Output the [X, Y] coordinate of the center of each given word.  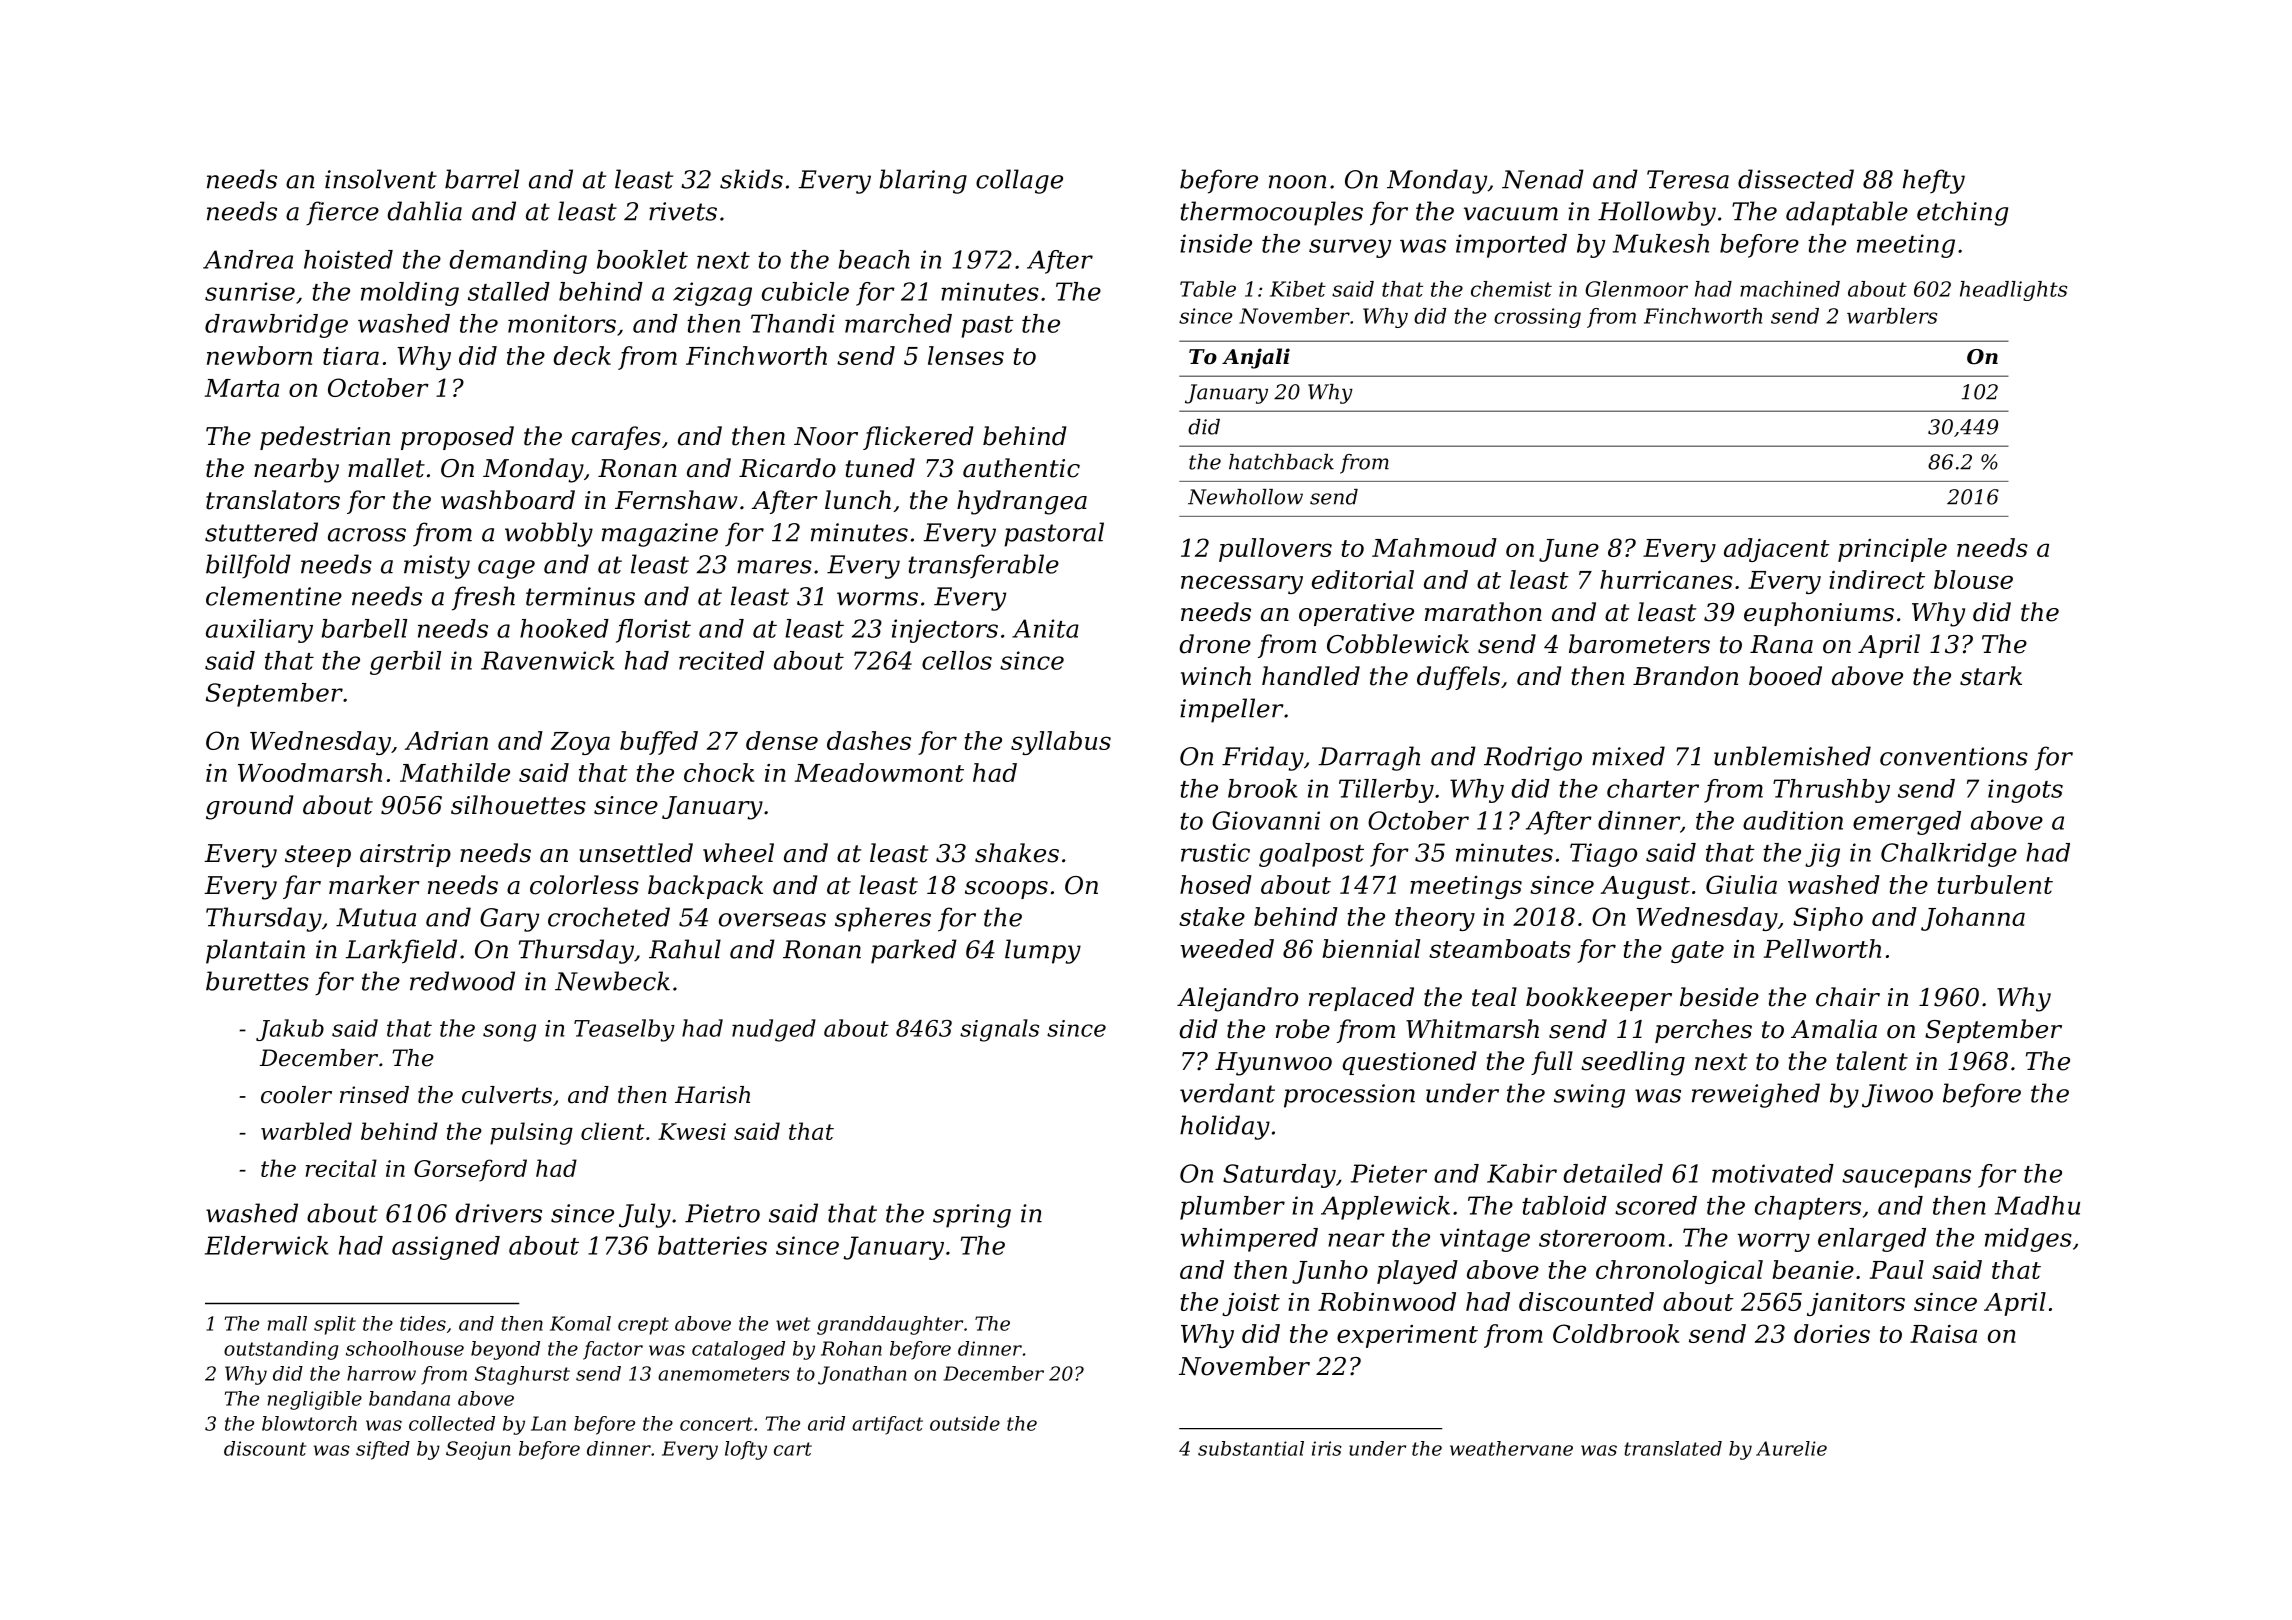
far [302, 887]
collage [1019, 181]
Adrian [446, 740]
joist [1251, 1304]
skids [751, 179]
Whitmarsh [1472, 1029]
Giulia [1741, 884]
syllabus [1061, 743]
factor [613, 1350]
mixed [1628, 756]
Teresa [1688, 179]
